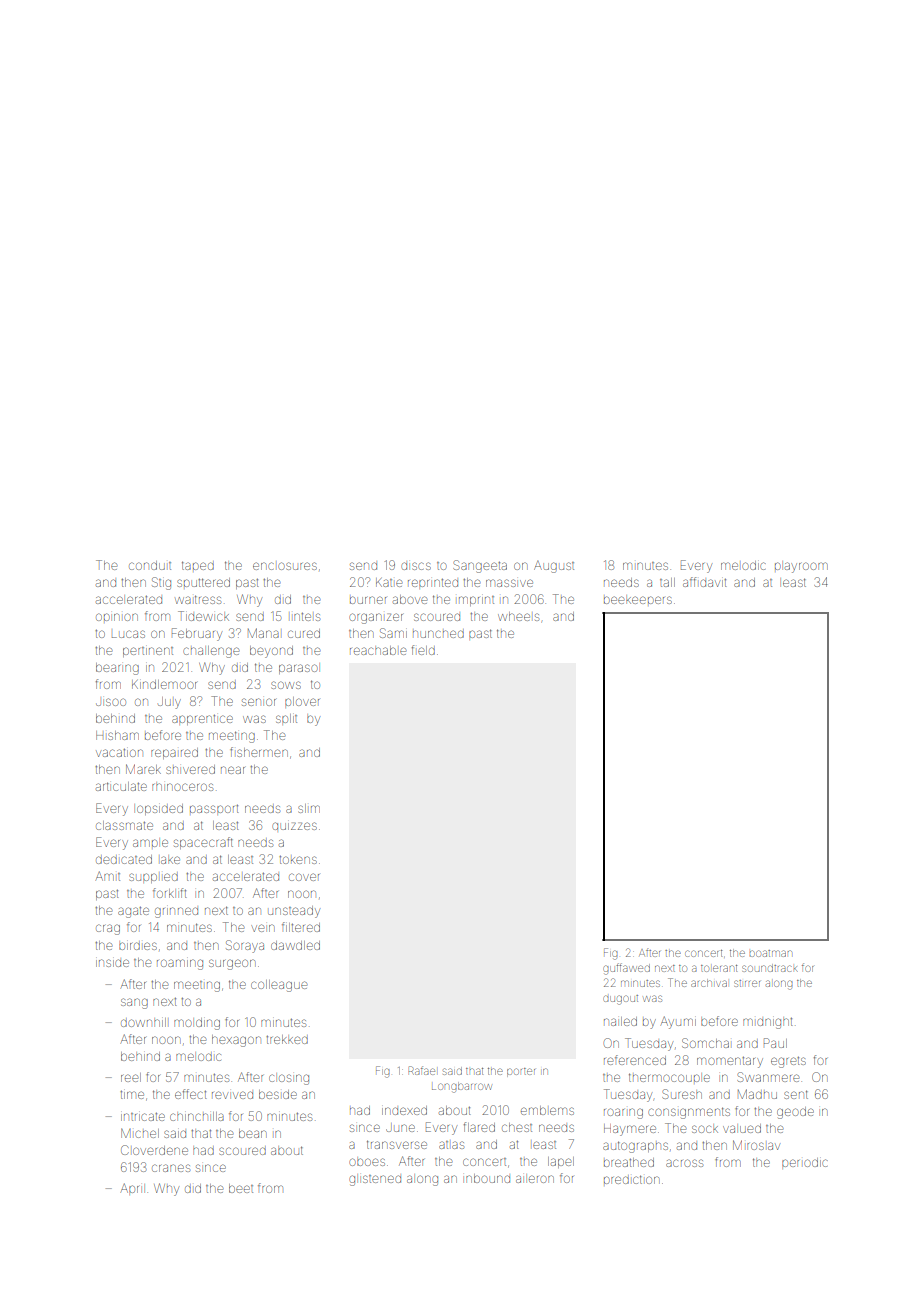 The image size is (924, 1308). Describe the element at coordinates (108, 929) in the screenshot. I see `crag` at that location.
